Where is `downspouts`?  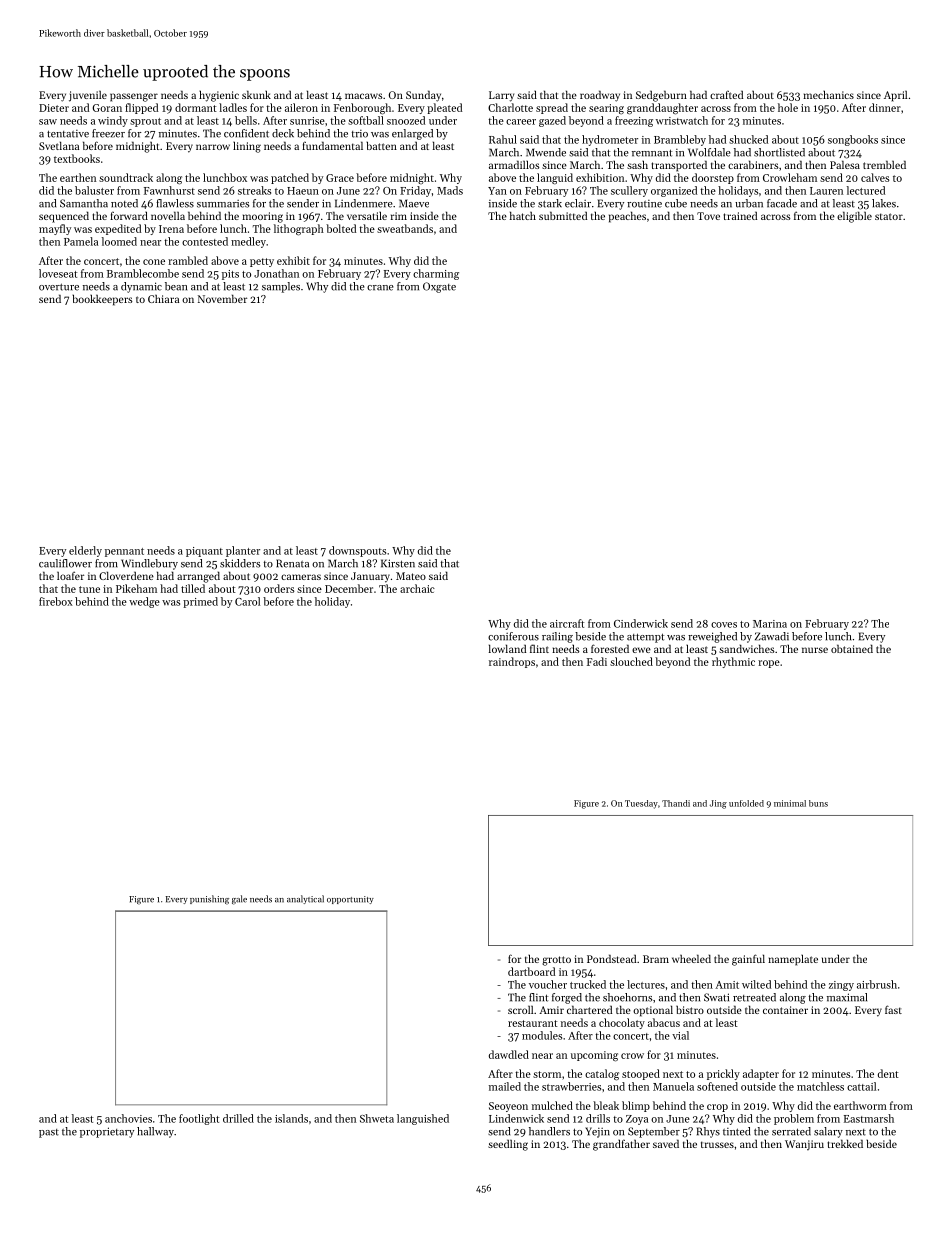 downspouts is located at coordinates (357, 551).
